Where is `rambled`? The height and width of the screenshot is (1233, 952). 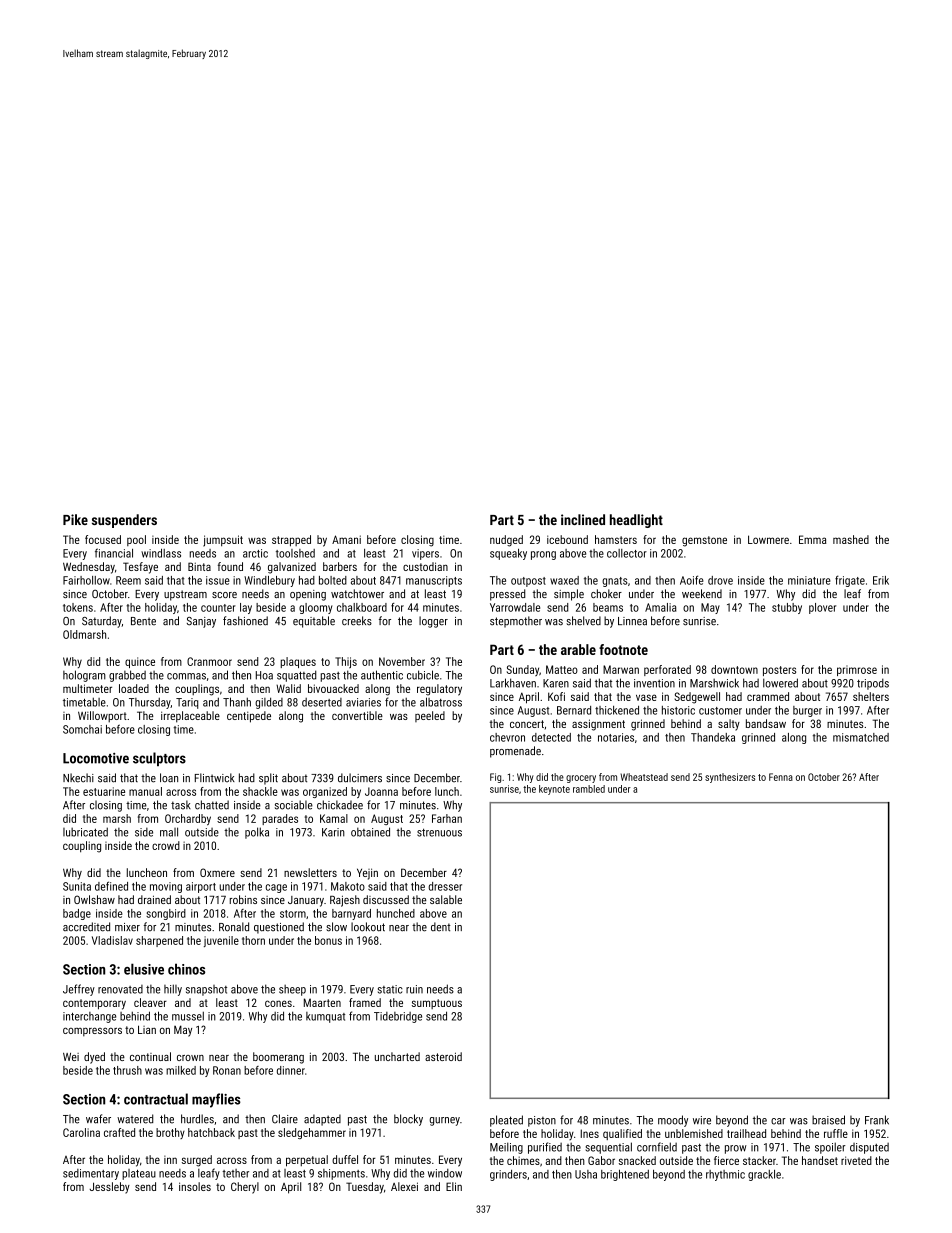 rambled is located at coordinates (589, 789).
